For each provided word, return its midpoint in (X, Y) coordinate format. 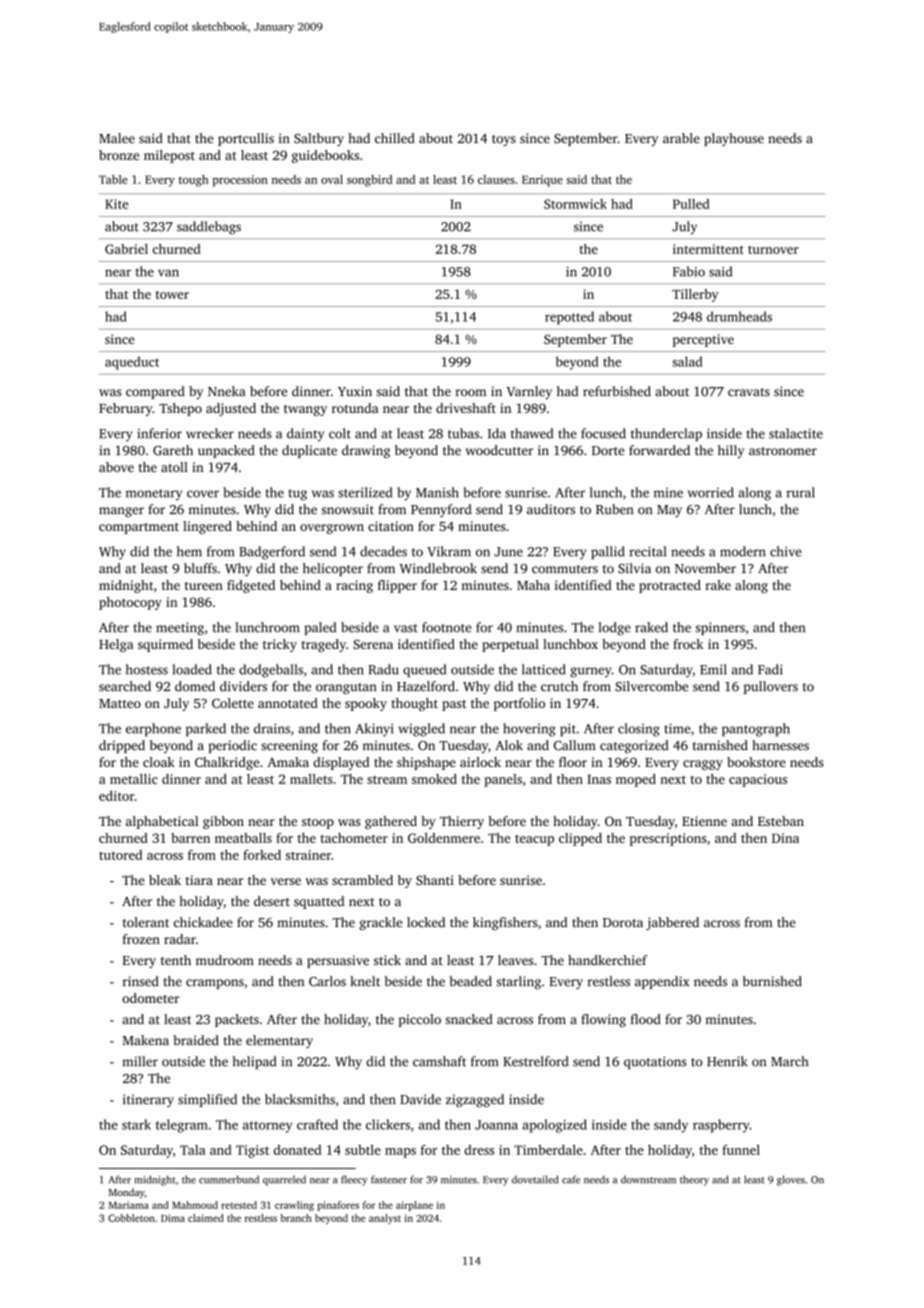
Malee (117, 138)
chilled (395, 138)
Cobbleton (131, 1218)
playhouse (734, 139)
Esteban (781, 821)
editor (117, 795)
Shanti (435, 880)
